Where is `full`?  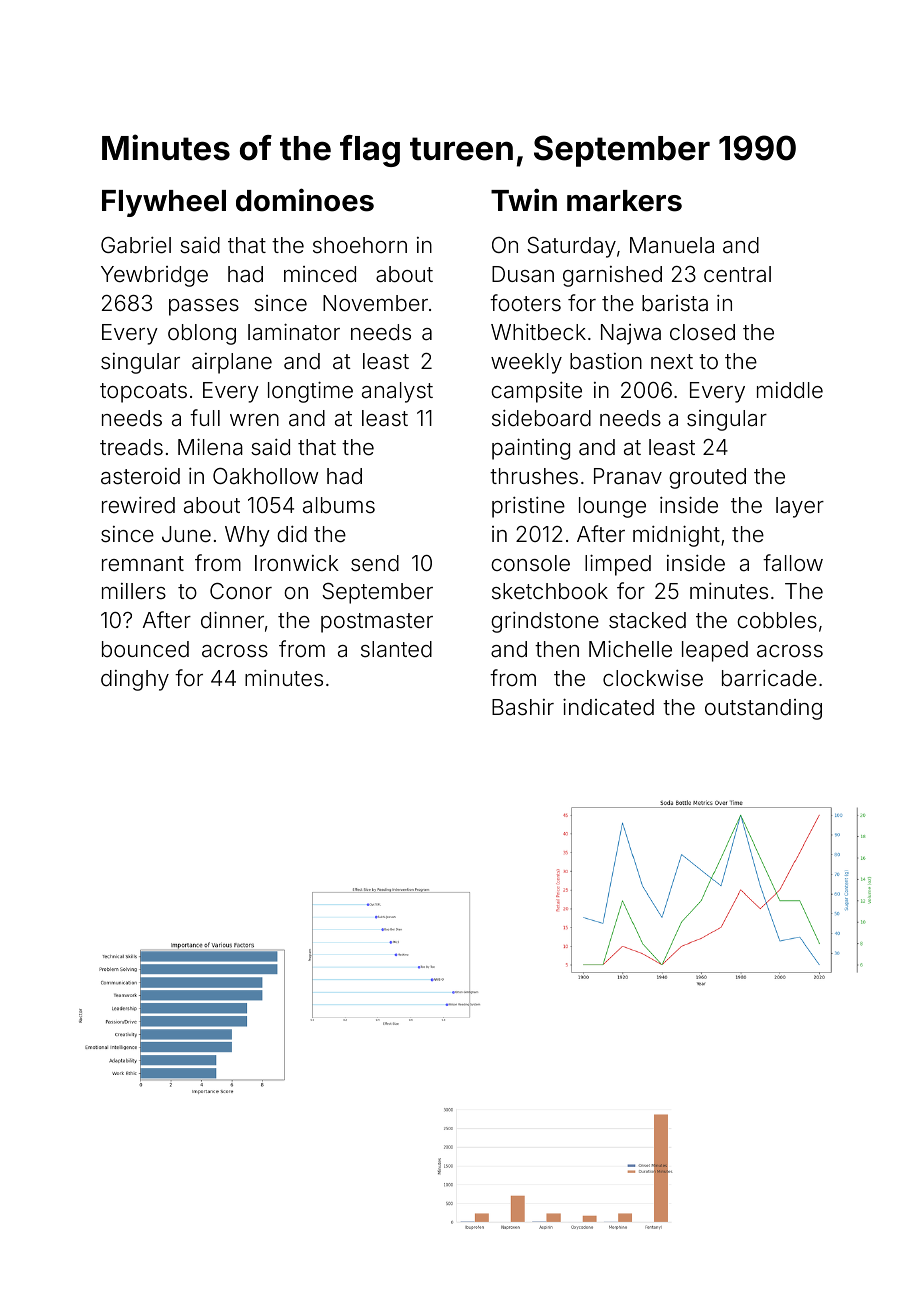 full is located at coordinates (205, 417).
